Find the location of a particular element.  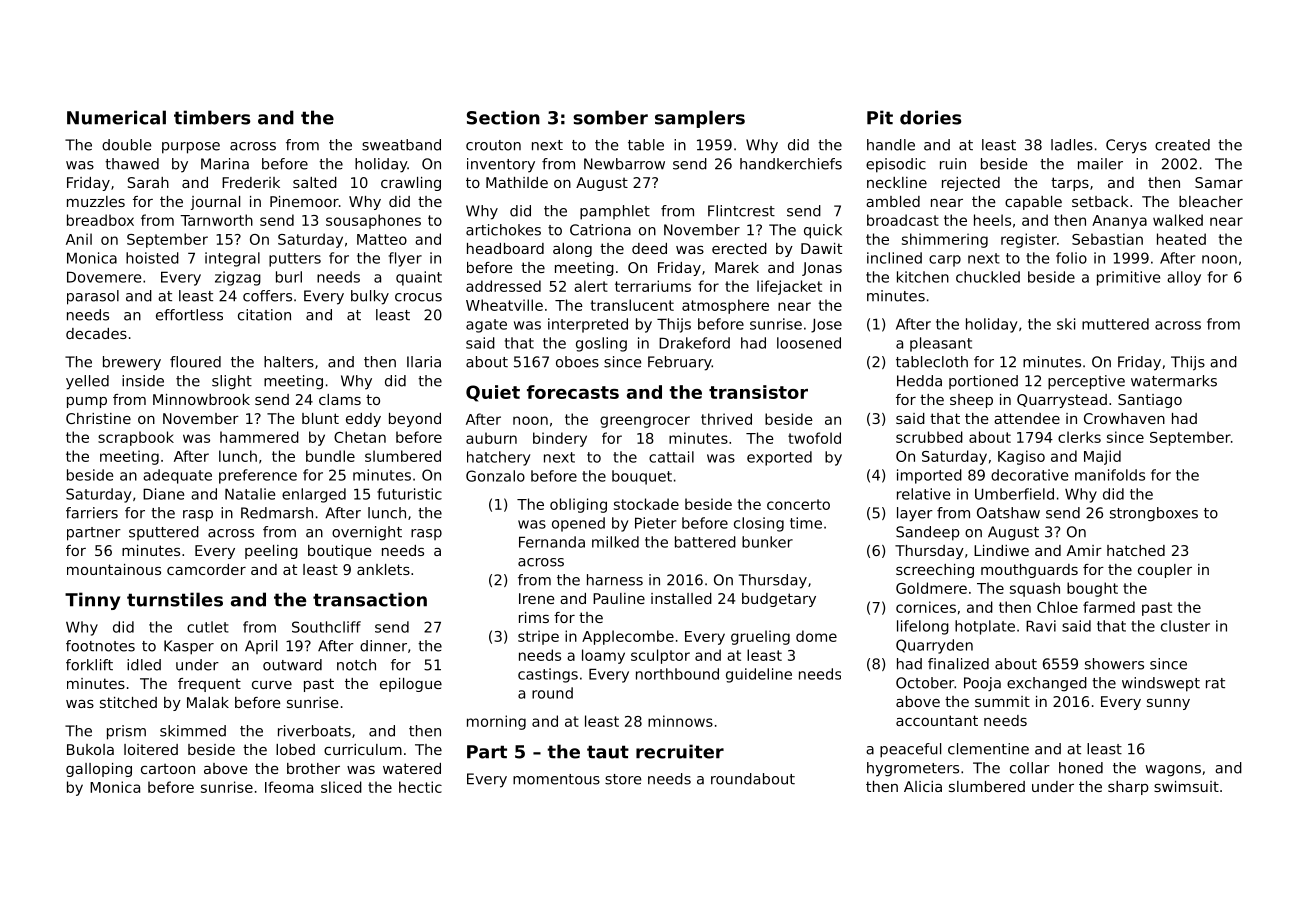

somber is located at coordinates (610, 117).
